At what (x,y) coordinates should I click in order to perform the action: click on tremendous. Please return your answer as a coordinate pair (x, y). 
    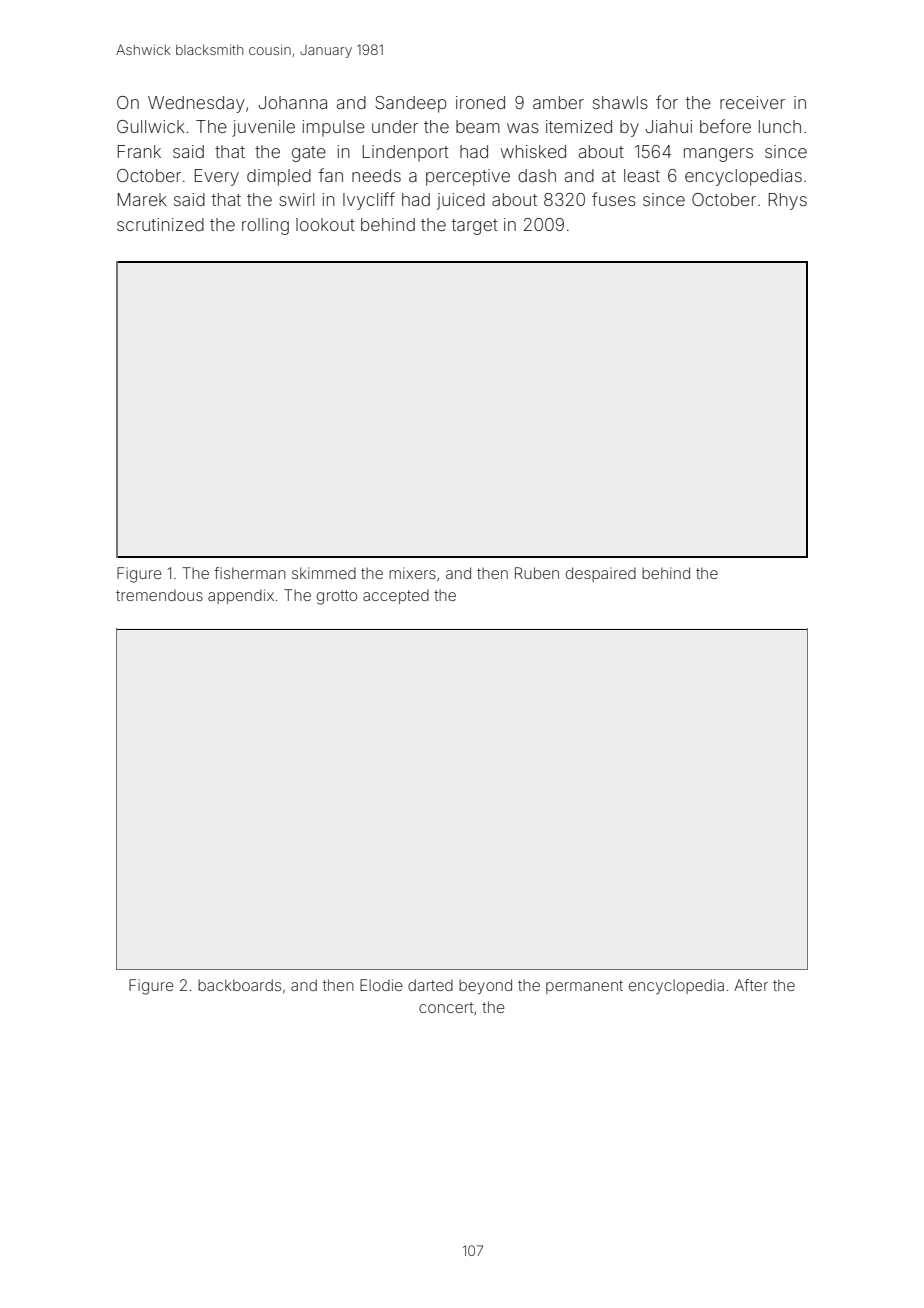
    Looking at the image, I should click on (159, 595).
